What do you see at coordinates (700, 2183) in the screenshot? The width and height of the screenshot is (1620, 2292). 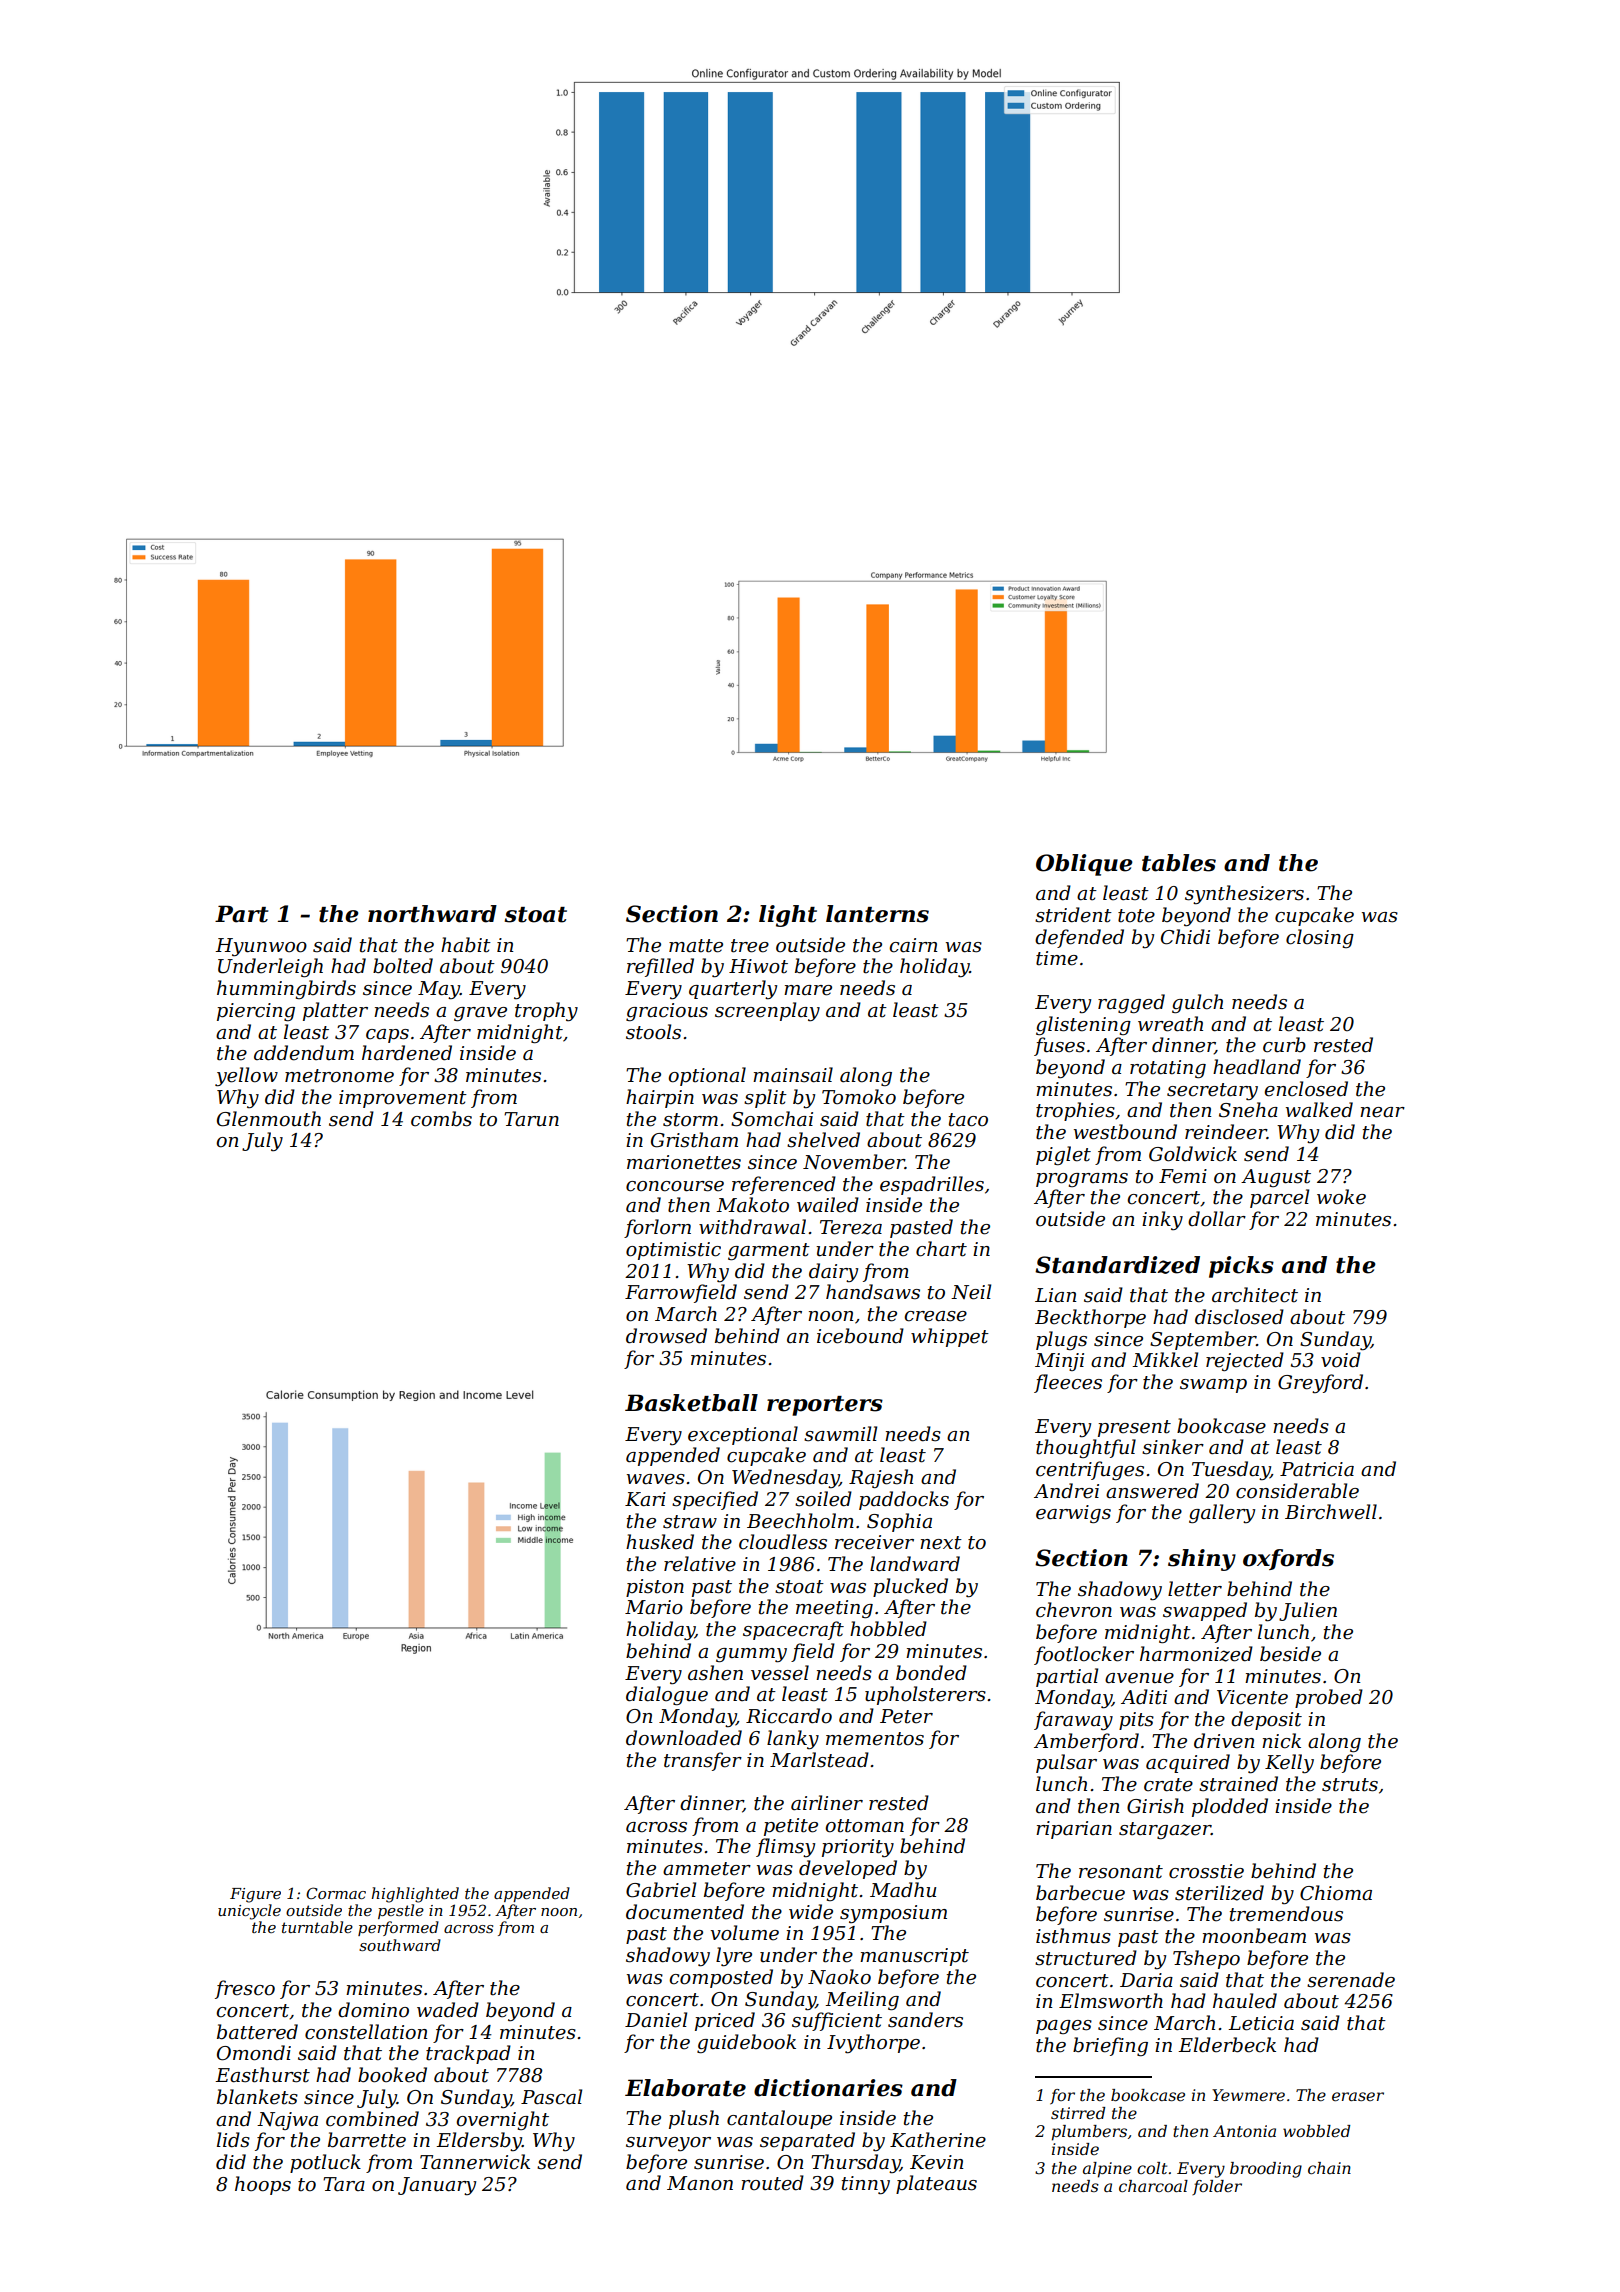 I see `Manon` at bounding box center [700, 2183].
